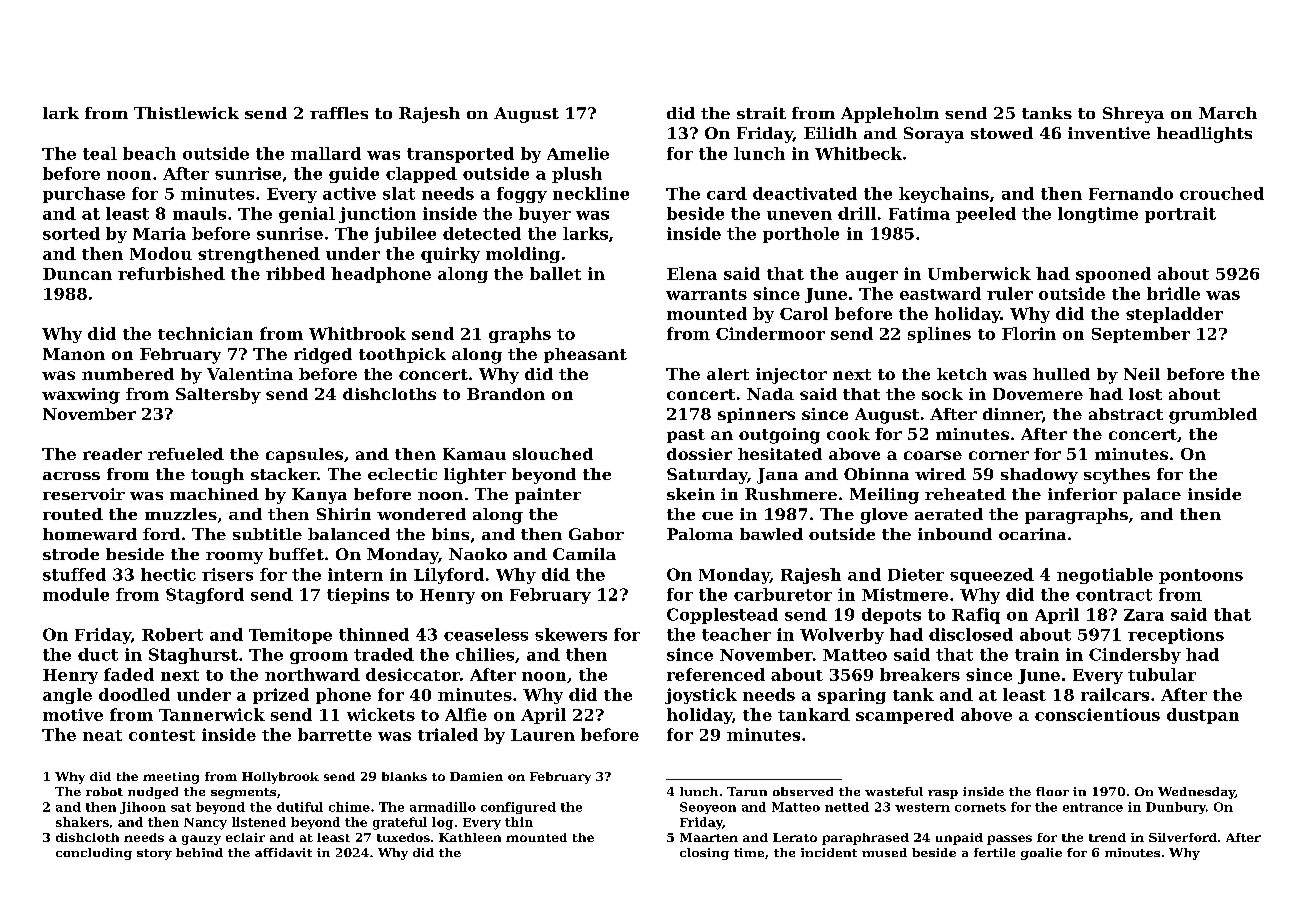 Image resolution: width=1308 pixels, height=924 pixels. What do you see at coordinates (522, 195) in the image?
I see `foggy` at bounding box center [522, 195].
